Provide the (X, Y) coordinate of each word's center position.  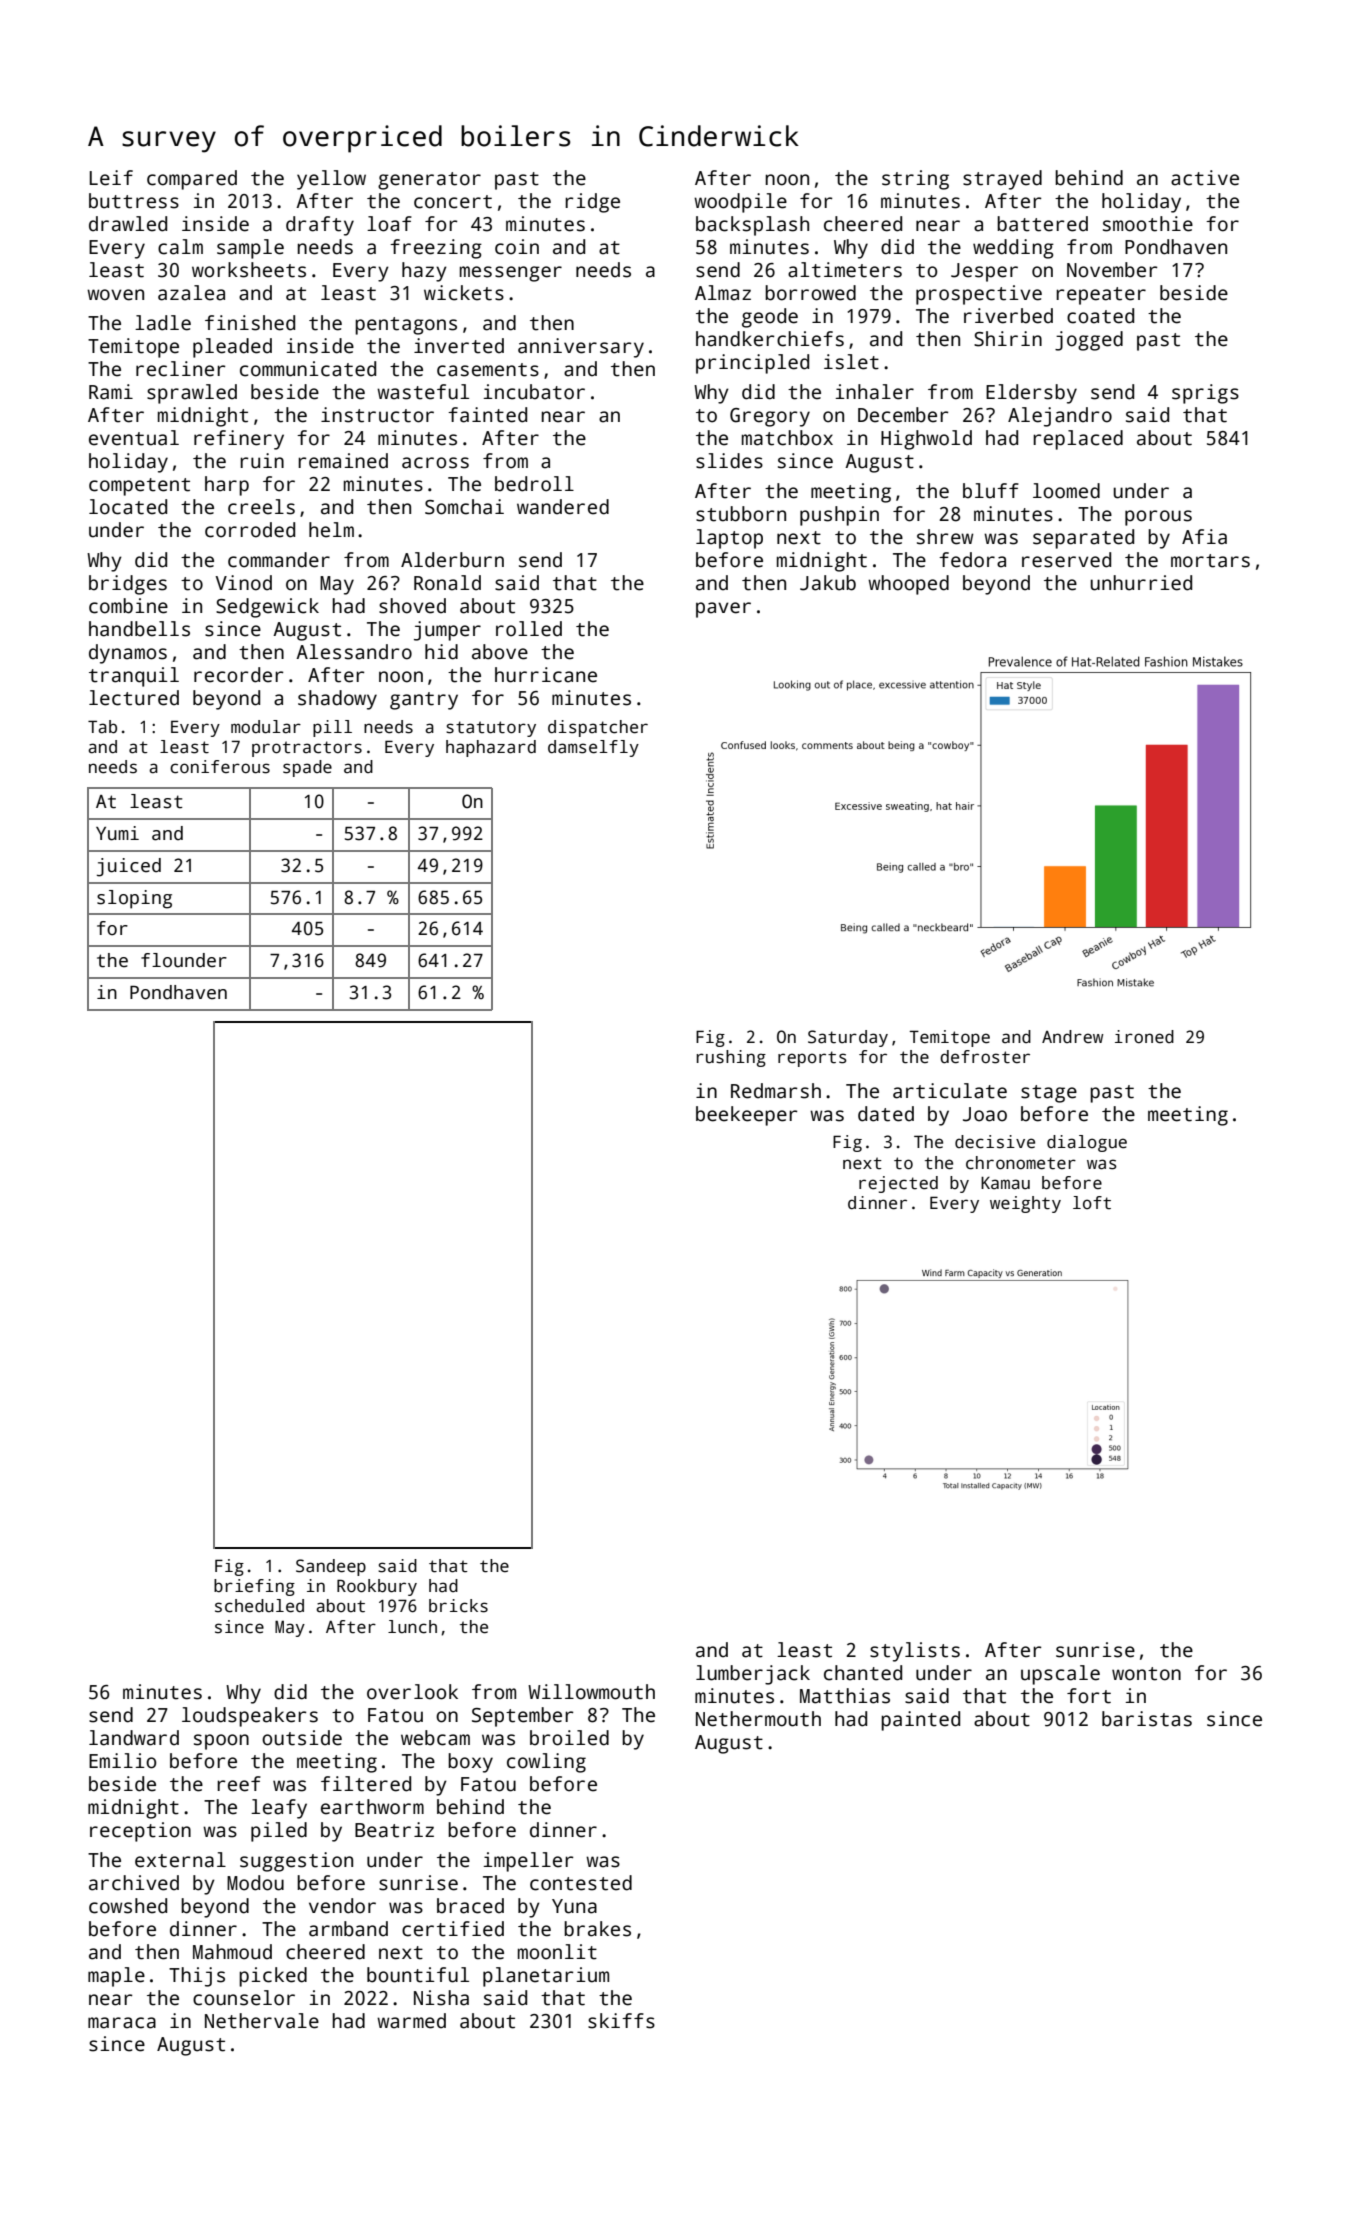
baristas (1147, 1719)
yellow (331, 180)
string (915, 180)
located (128, 507)
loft (1092, 1203)
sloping (134, 899)
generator (429, 181)
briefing (254, 1587)
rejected (898, 1184)
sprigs (1205, 394)
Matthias (845, 1696)
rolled (529, 629)
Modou (255, 1883)
